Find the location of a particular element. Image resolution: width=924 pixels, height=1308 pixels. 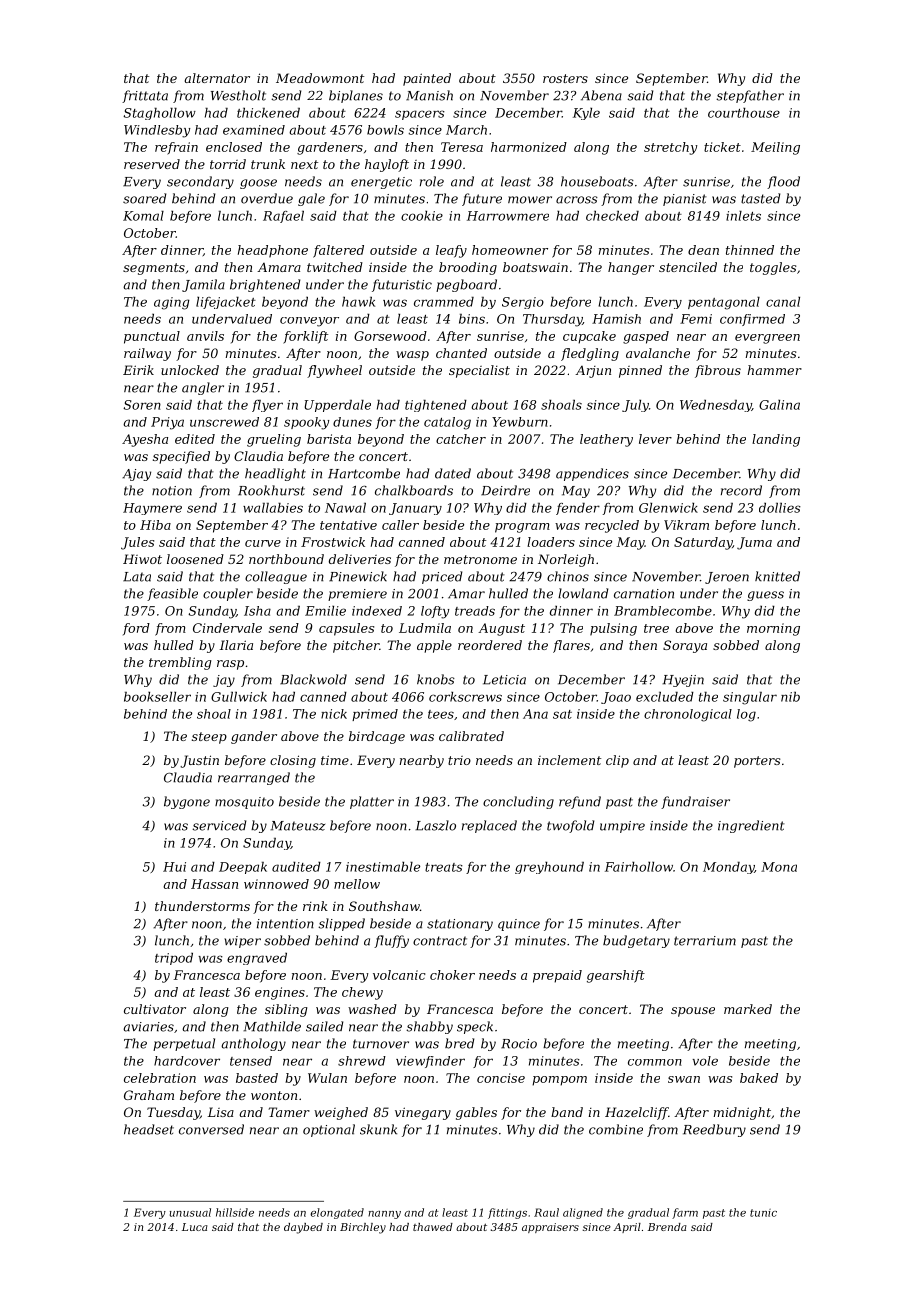

gander is located at coordinates (254, 737).
